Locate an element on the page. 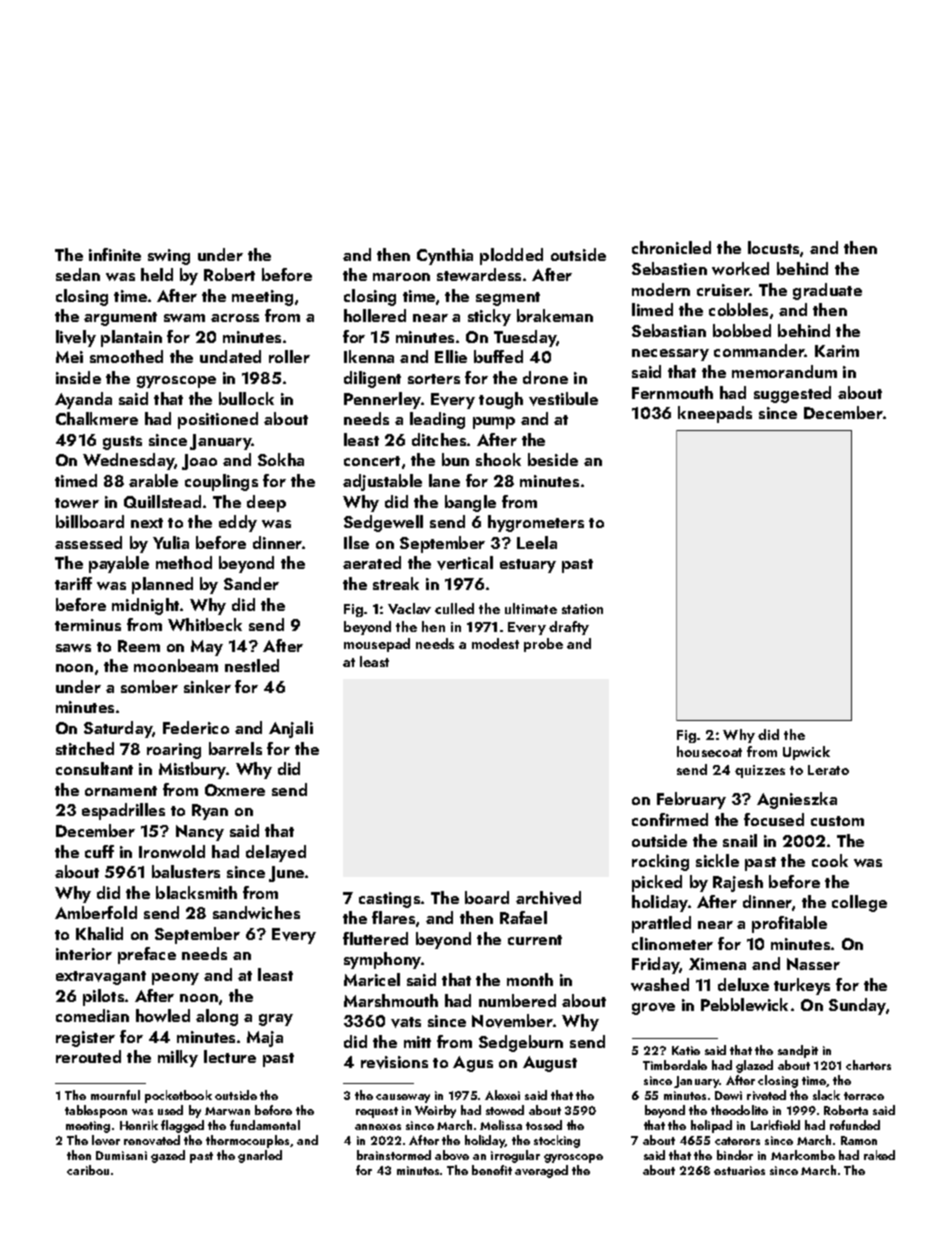  probe is located at coordinates (543, 645).
